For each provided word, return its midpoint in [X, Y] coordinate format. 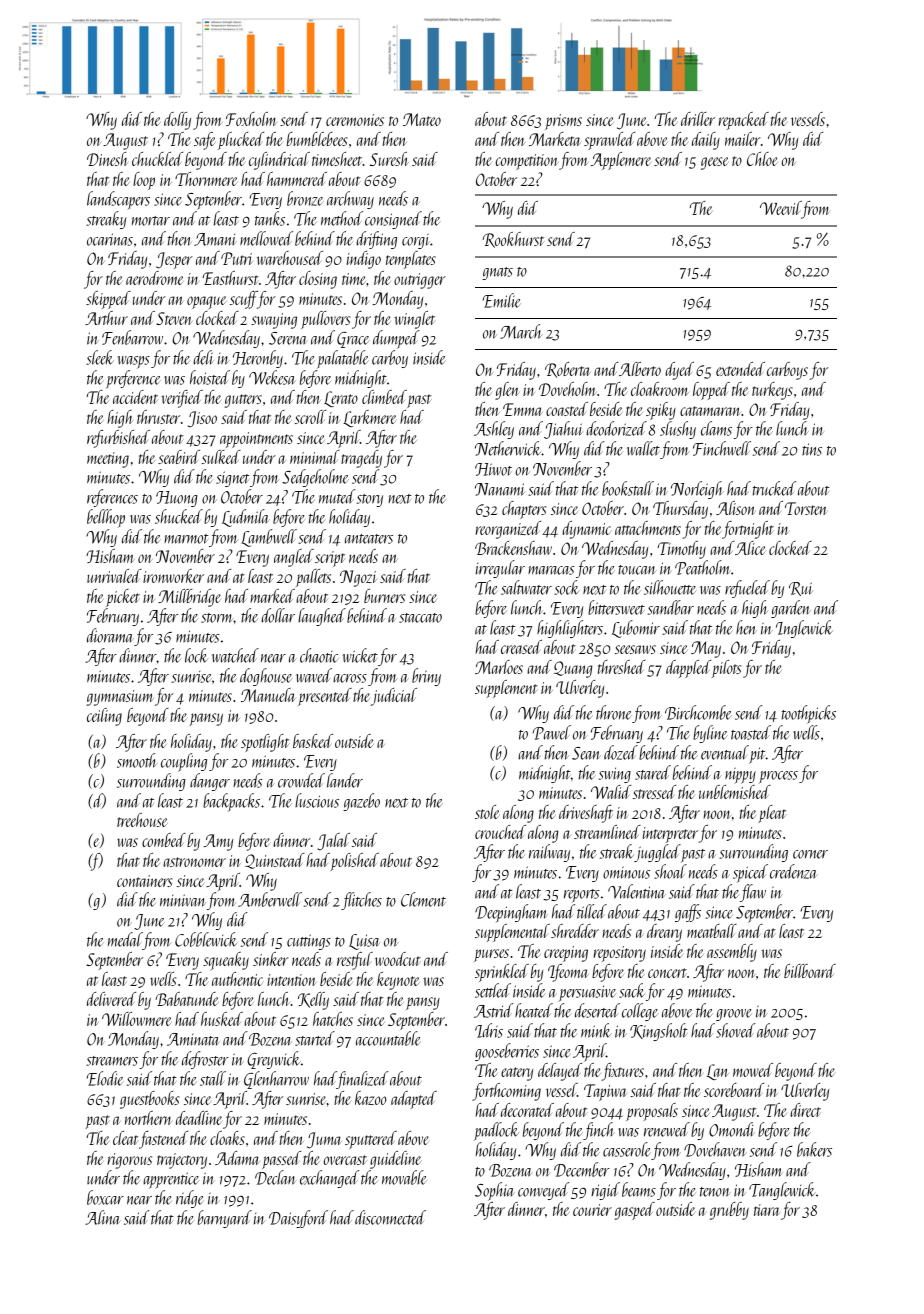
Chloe [762, 159]
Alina [103, 1217]
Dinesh [107, 159]
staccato [420, 618]
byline [710, 734]
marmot [186, 539]
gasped [635, 1211]
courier [592, 1210]
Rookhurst [513, 240]
